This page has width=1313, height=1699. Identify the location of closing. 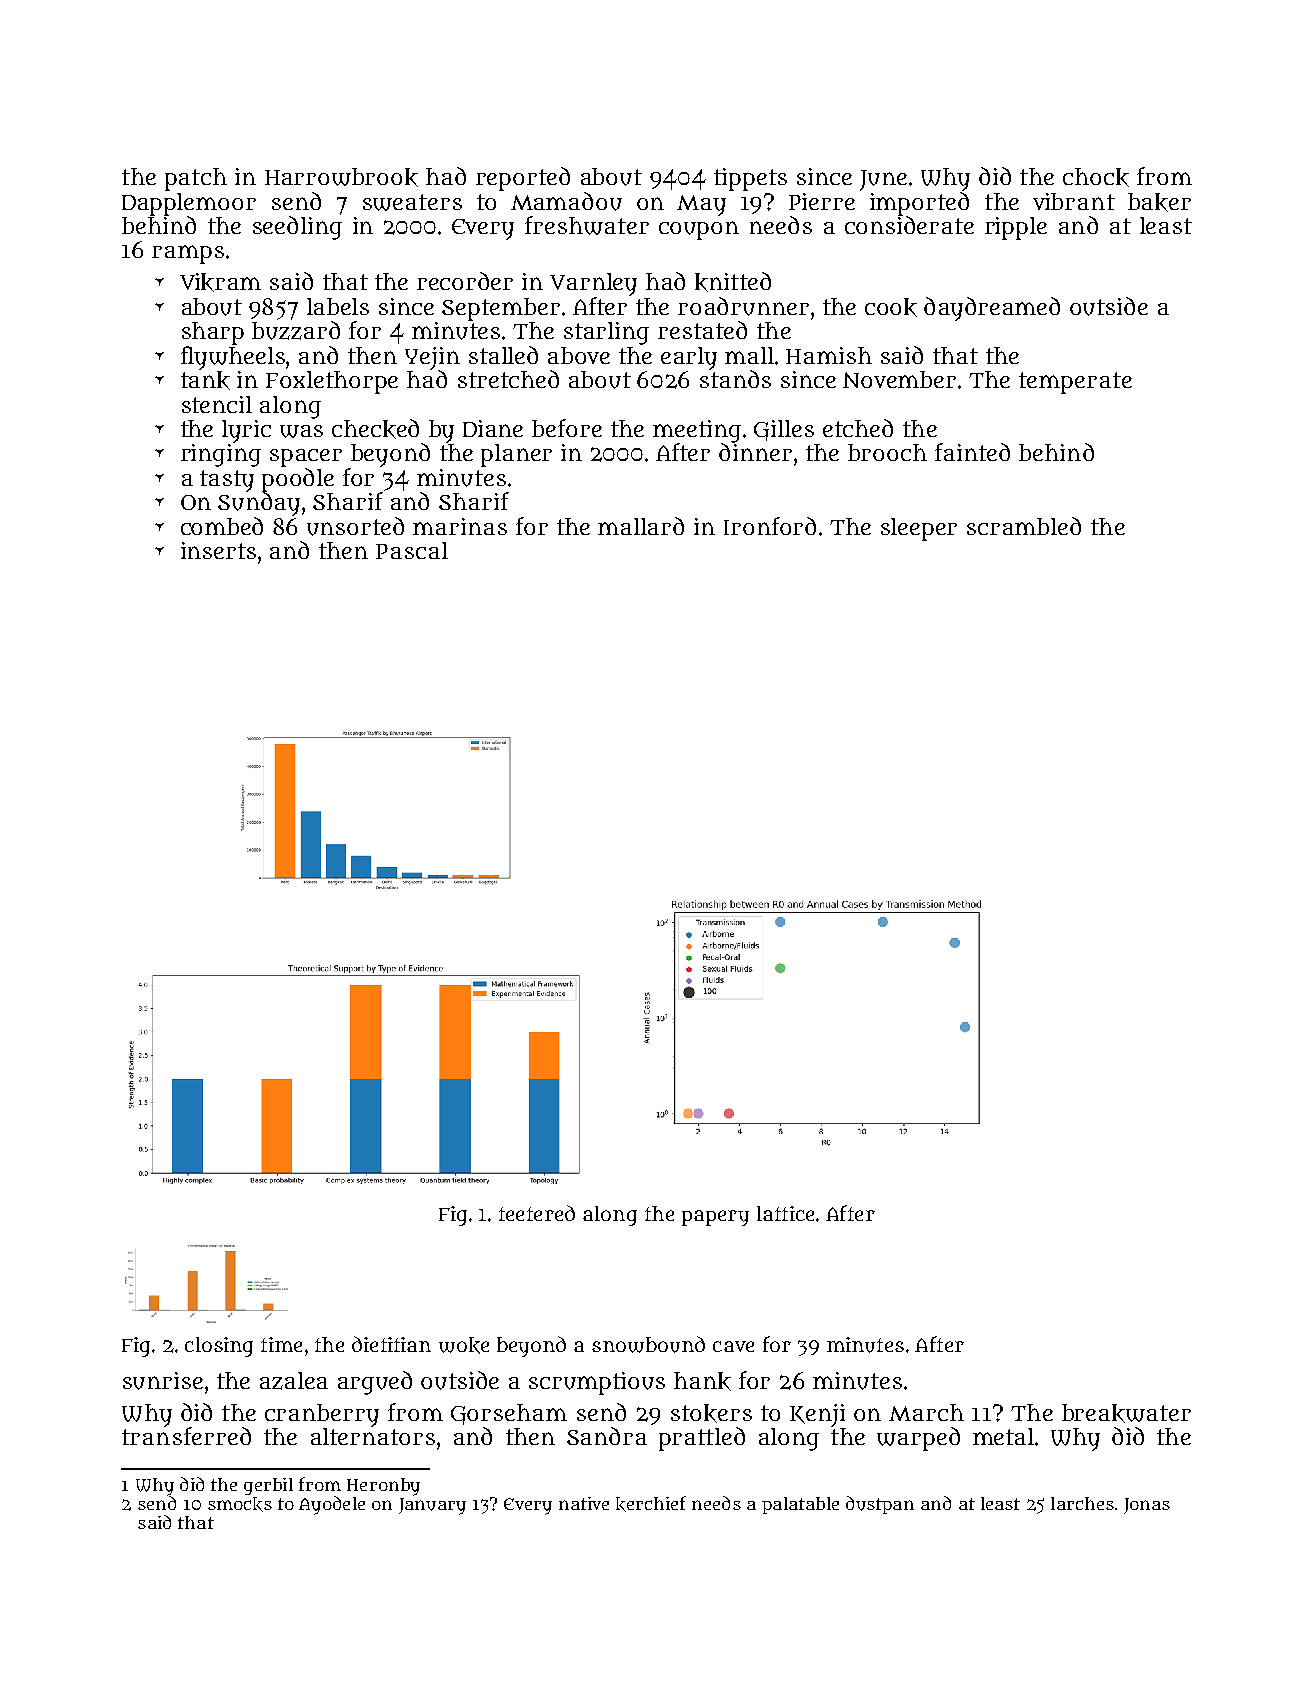
(219, 1347).
